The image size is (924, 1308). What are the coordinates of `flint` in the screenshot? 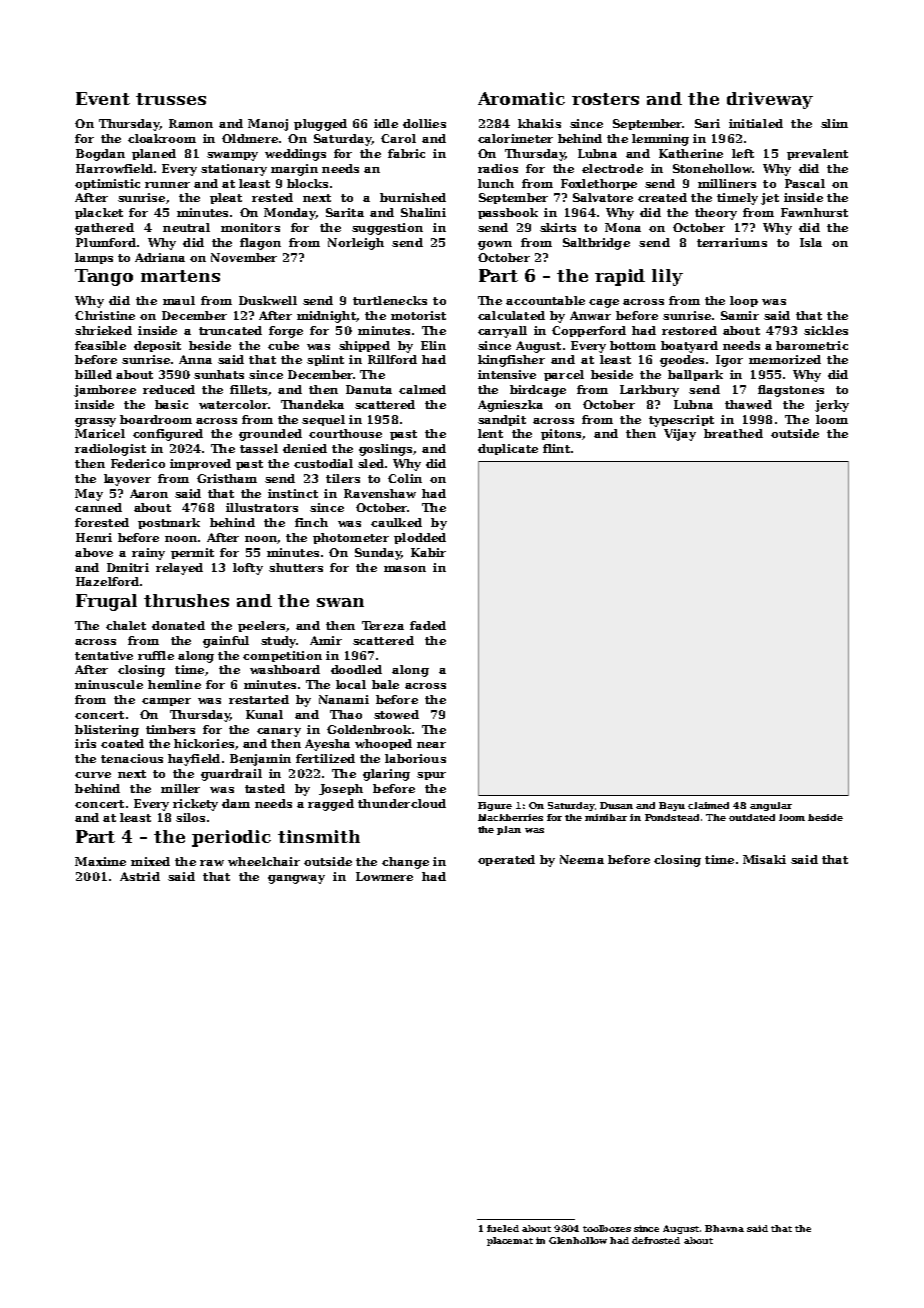 It's located at (556, 448).
